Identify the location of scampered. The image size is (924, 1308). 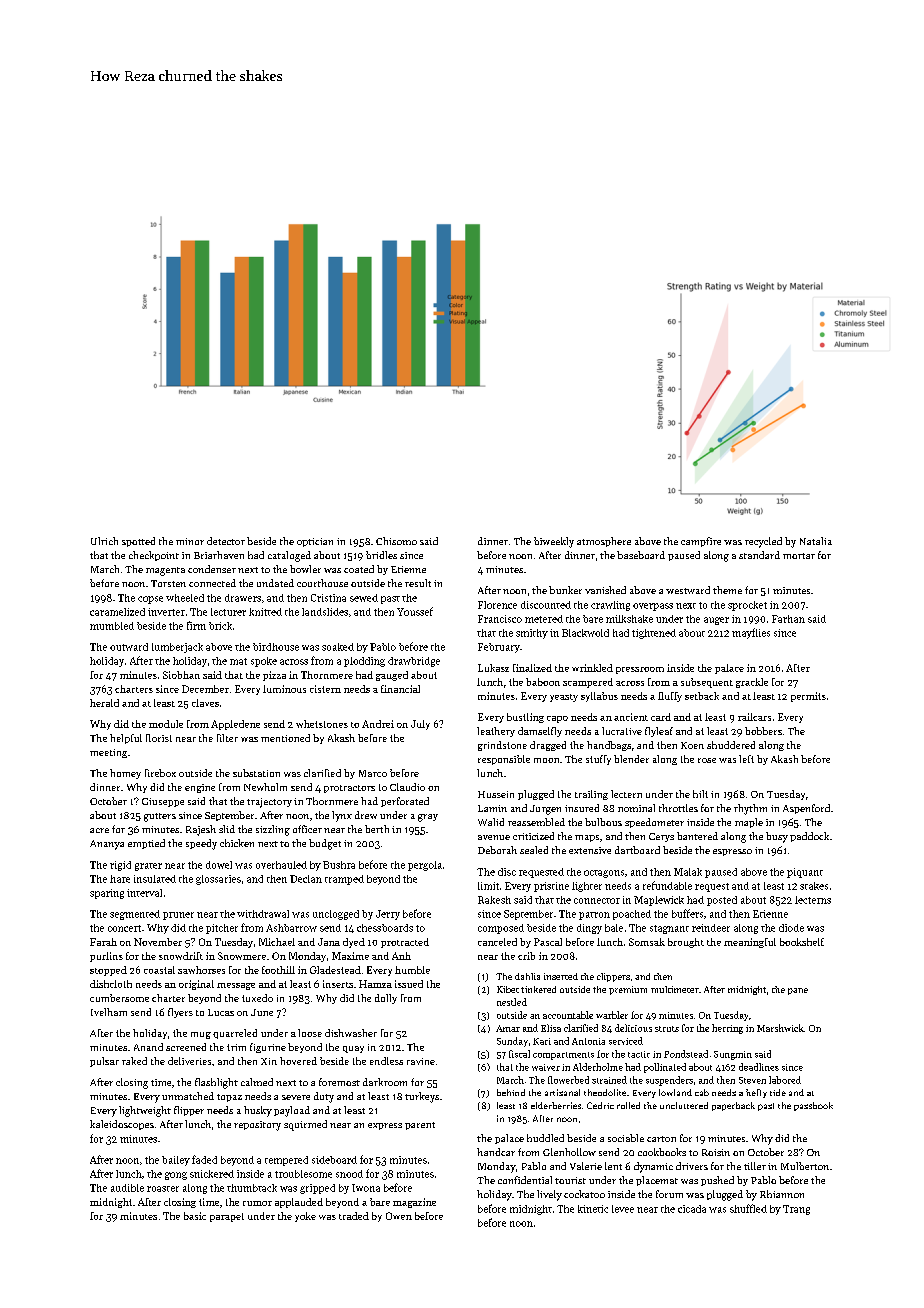
(588, 683).
